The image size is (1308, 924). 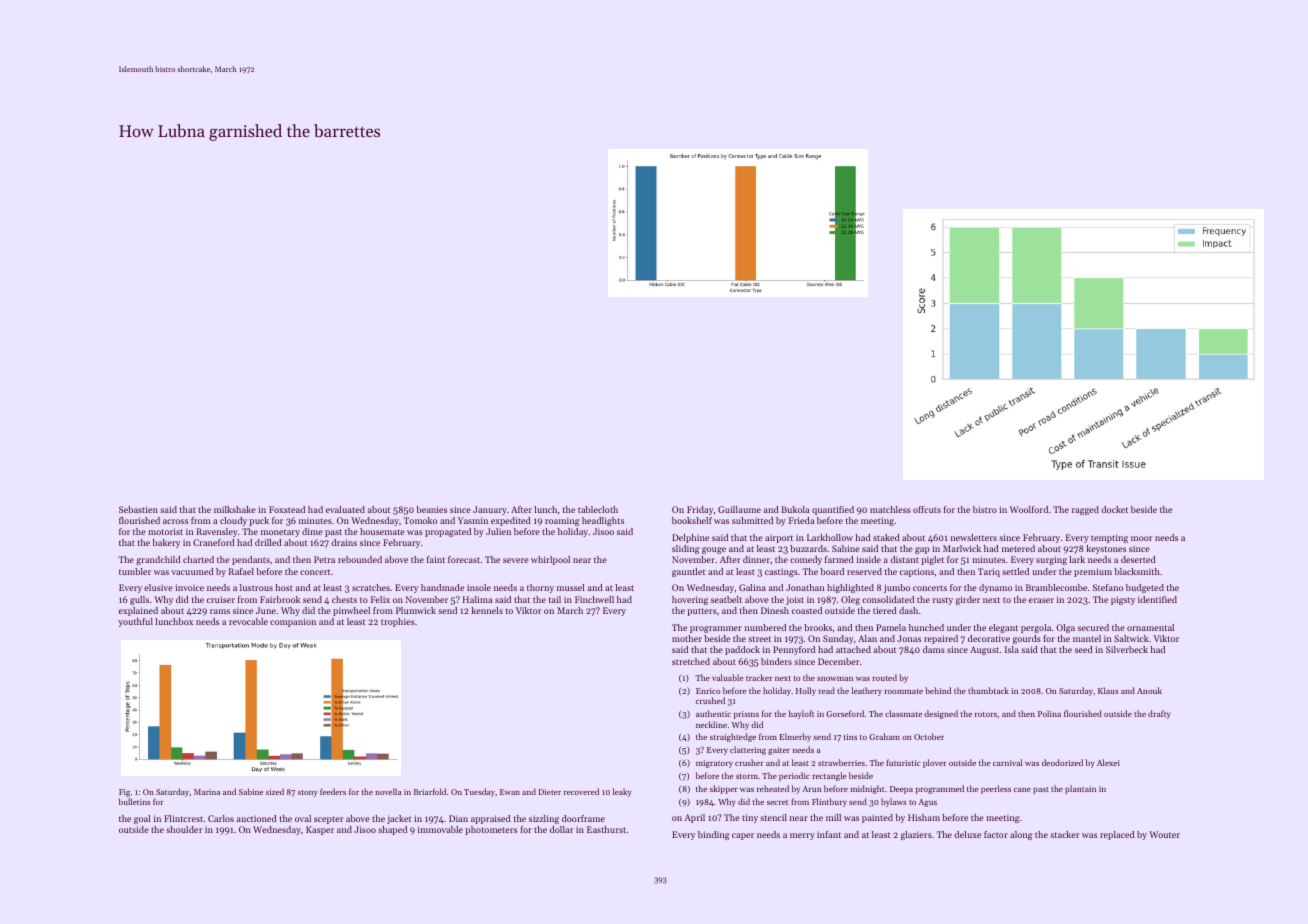 What do you see at coordinates (550, 560) in the screenshot?
I see `whirlpool` at bounding box center [550, 560].
